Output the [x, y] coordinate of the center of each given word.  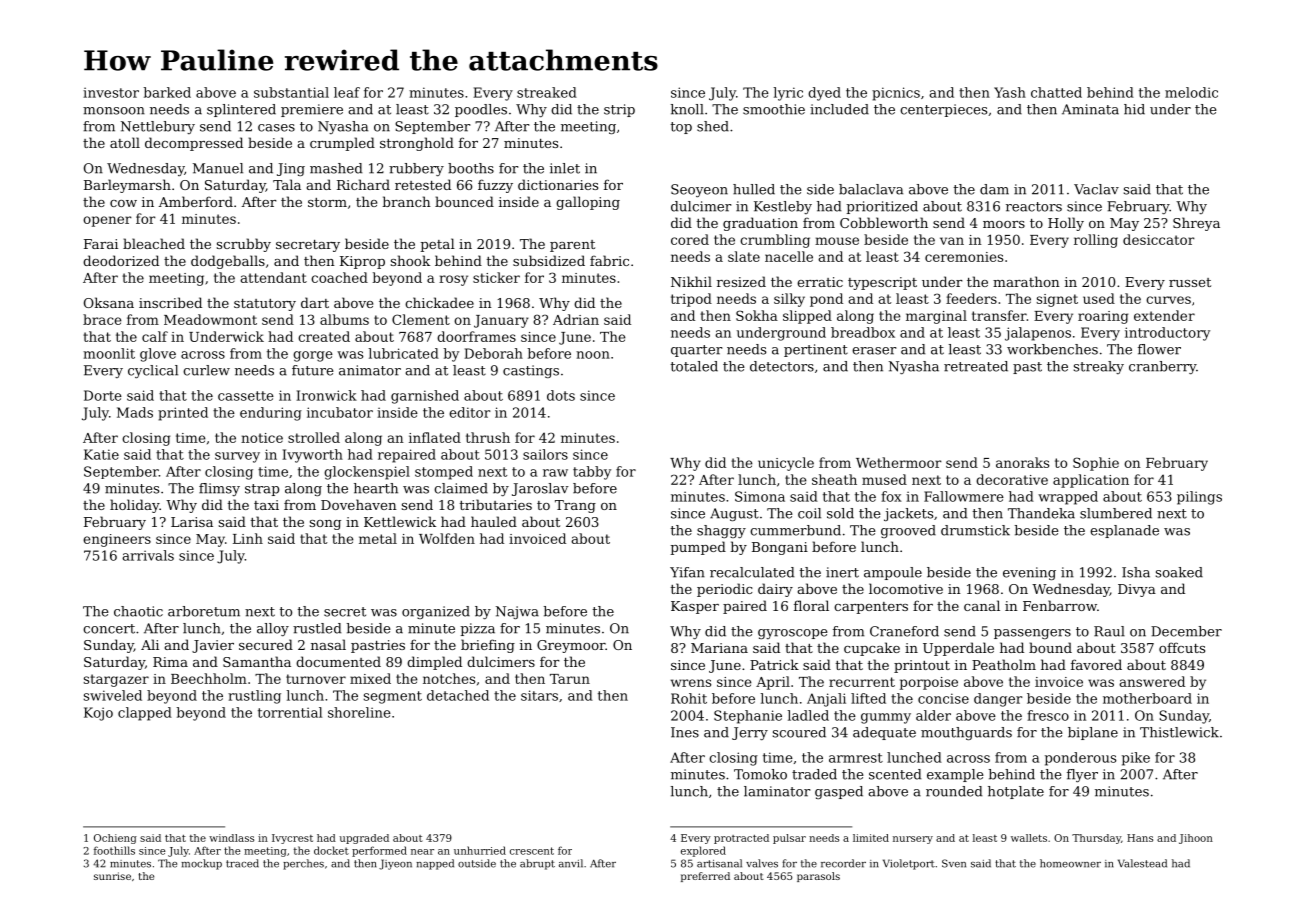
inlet [565, 168]
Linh [248, 538]
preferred [705, 877]
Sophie [1096, 464]
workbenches [1052, 349]
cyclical [153, 371]
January [501, 321]
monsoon [114, 111]
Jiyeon [395, 864]
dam [994, 189]
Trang [575, 506]
